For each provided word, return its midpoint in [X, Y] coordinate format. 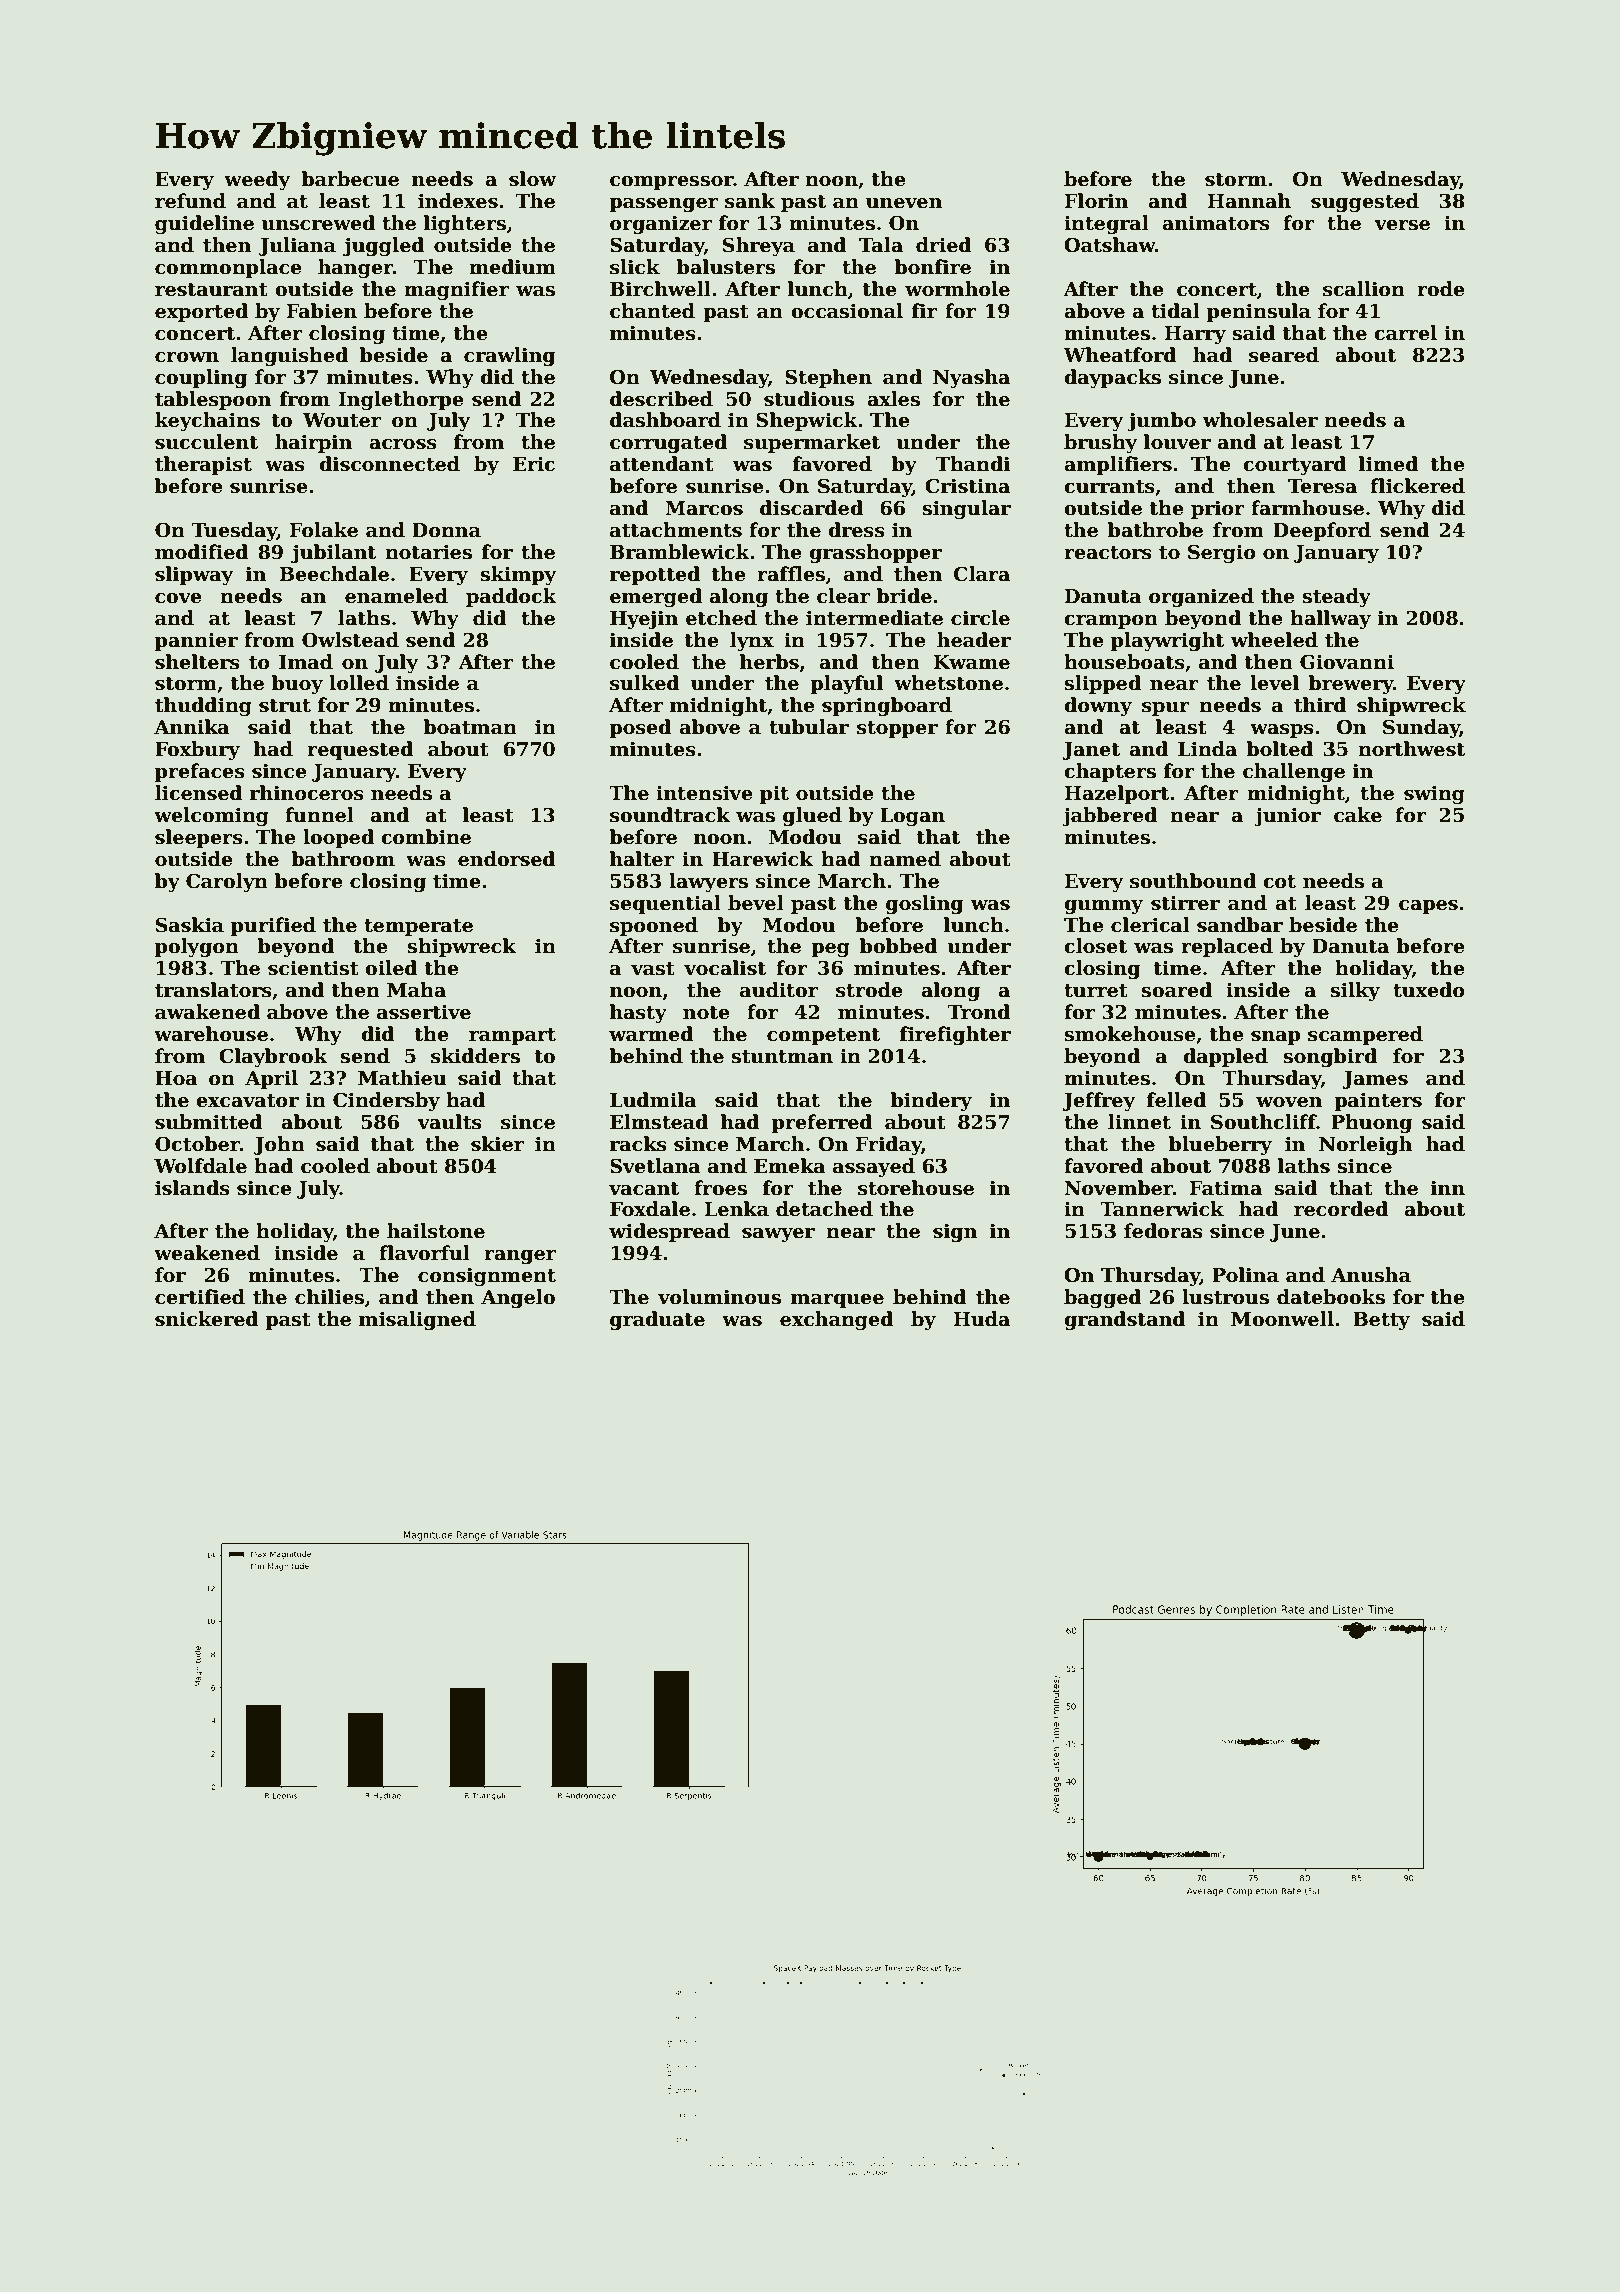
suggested [1365, 202]
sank [750, 201]
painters [1378, 1102]
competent [823, 1036]
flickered [1417, 486]
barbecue [350, 179]
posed [640, 728]
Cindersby [386, 1101]
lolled [359, 683]
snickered [207, 1319]
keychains [207, 421]
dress [856, 530]
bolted [1280, 749]
